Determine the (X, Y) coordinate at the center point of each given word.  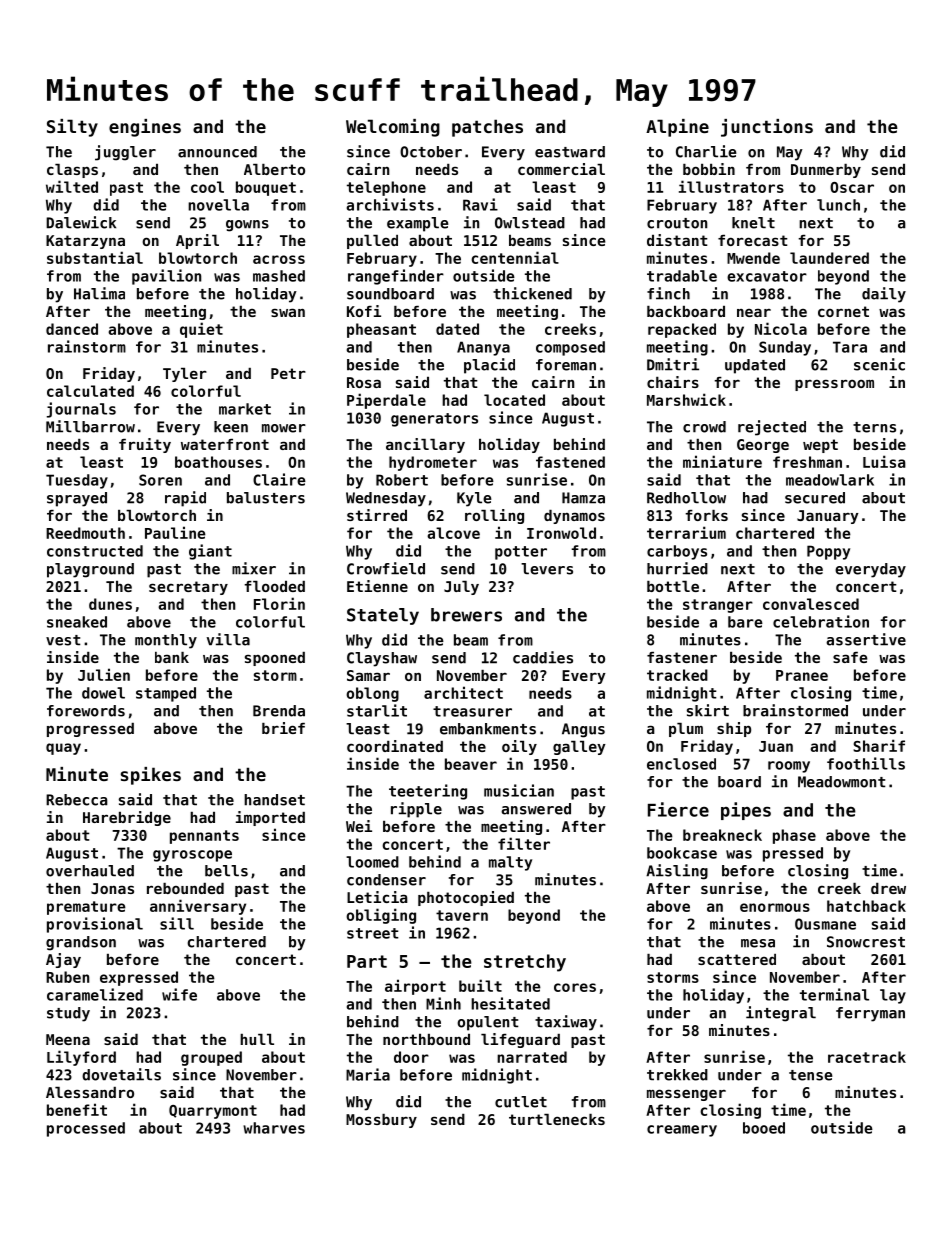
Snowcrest (866, 942)
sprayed (77, 499)
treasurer (472, 711)
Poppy (828, 552)
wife (179, 994)
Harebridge (127, 818)
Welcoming (393, 128)
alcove (453, 533)
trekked (677, 1075)
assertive (866, 639)
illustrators (731, 186)
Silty (72, 128)
